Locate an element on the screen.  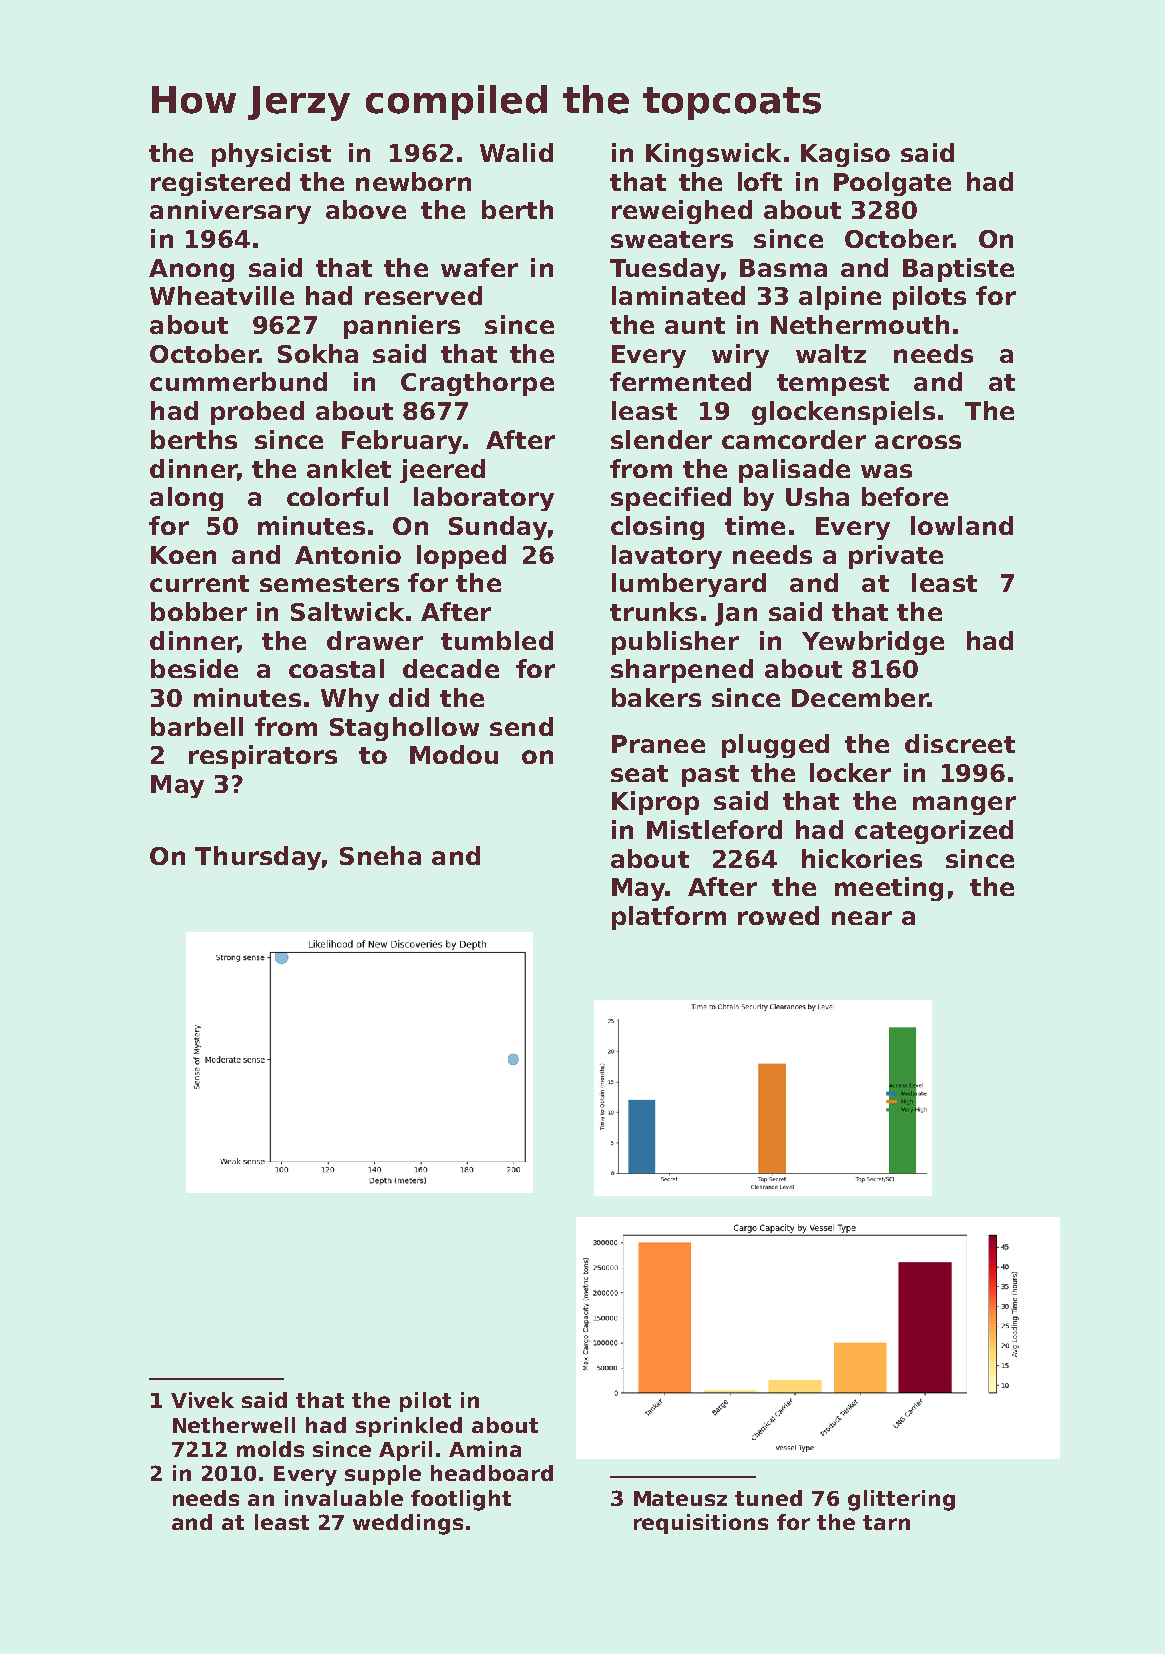
Kingswick is located at coordinates (713, 155).
